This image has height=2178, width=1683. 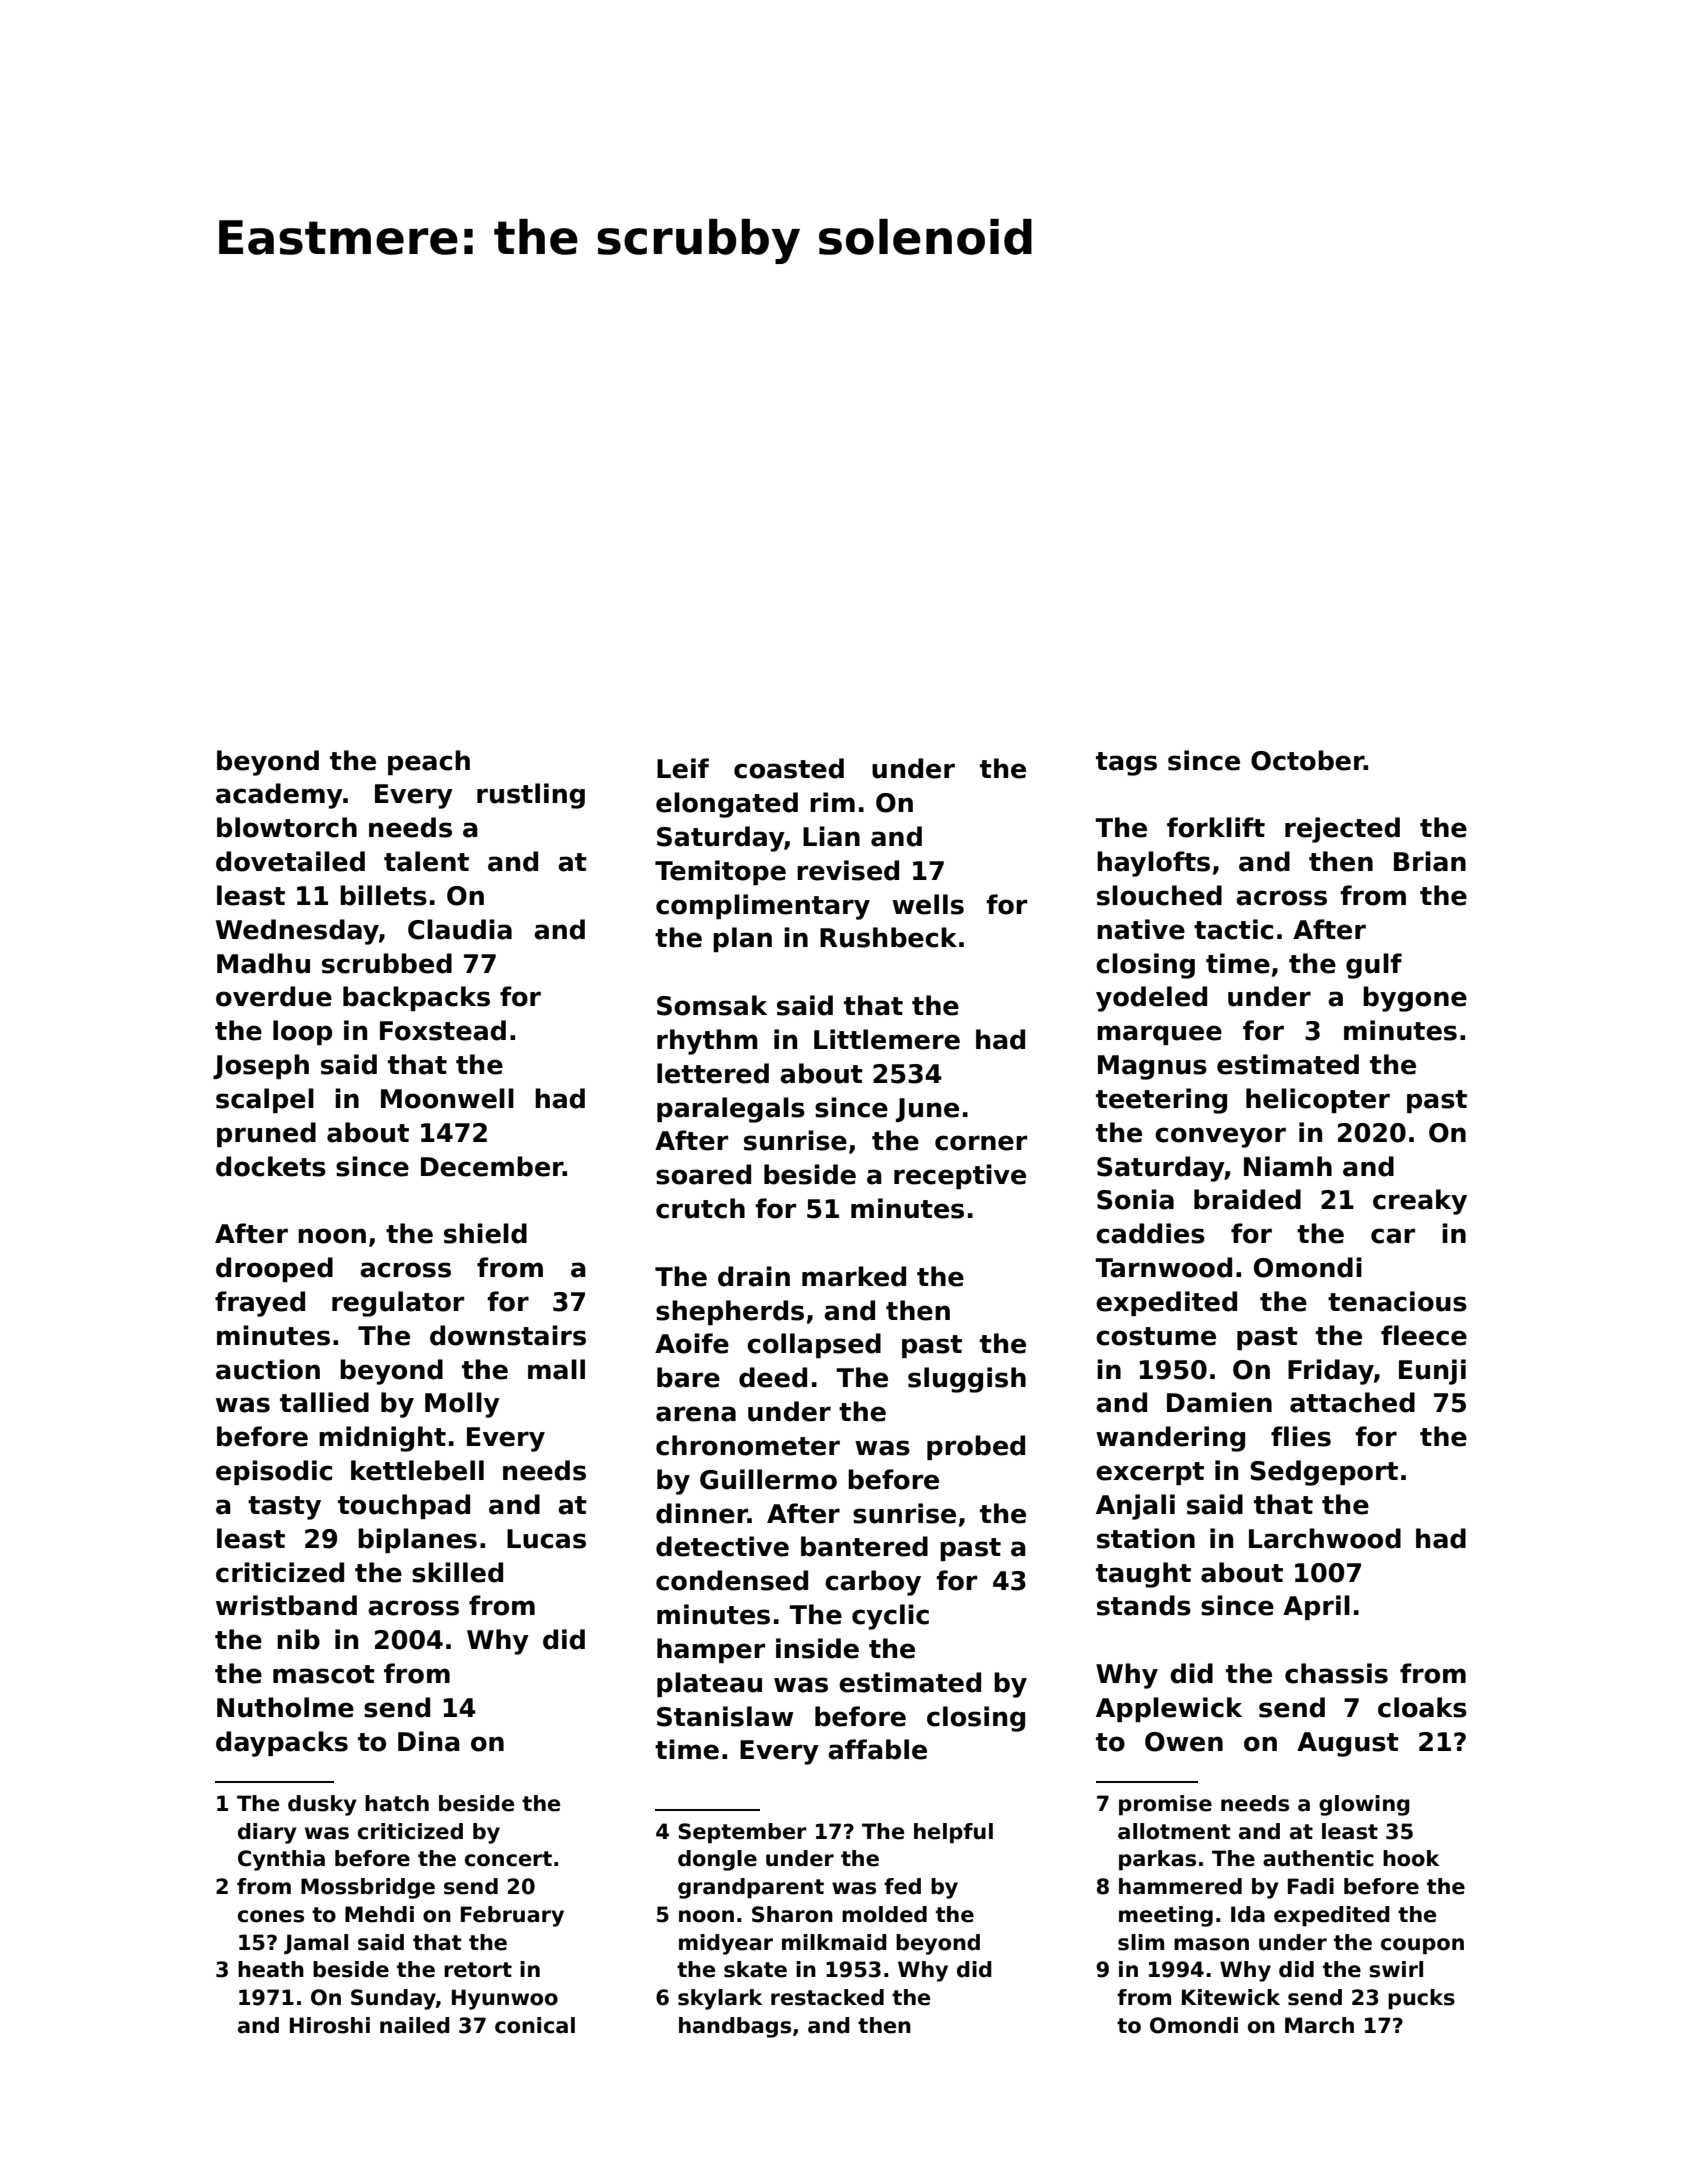 What do you see at coordinates (683, 768) in the image?
I see `Leif` at bounding box center [683, 768].
